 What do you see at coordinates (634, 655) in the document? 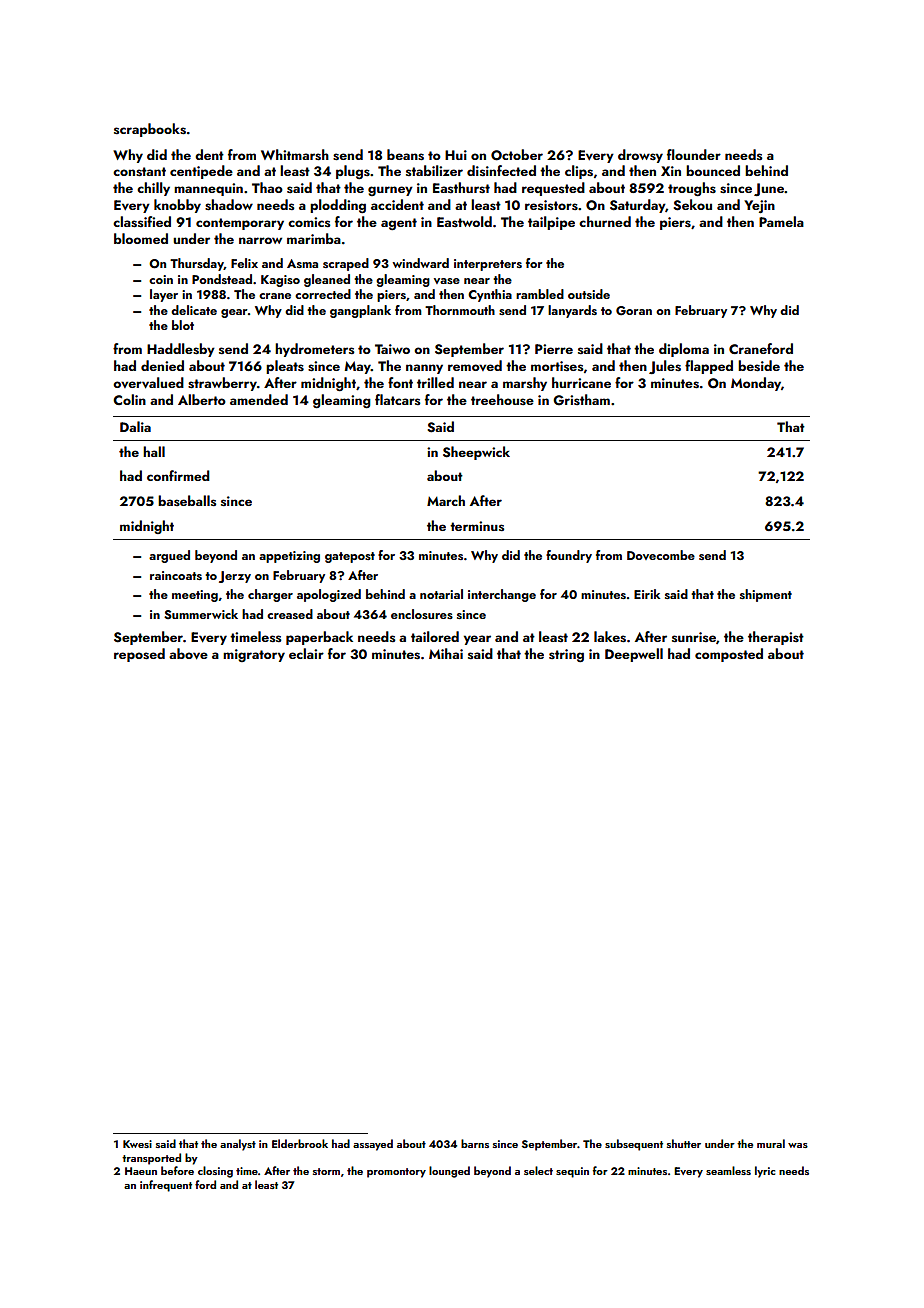
I see `Deepwell` at bounding box center [634, 655].
